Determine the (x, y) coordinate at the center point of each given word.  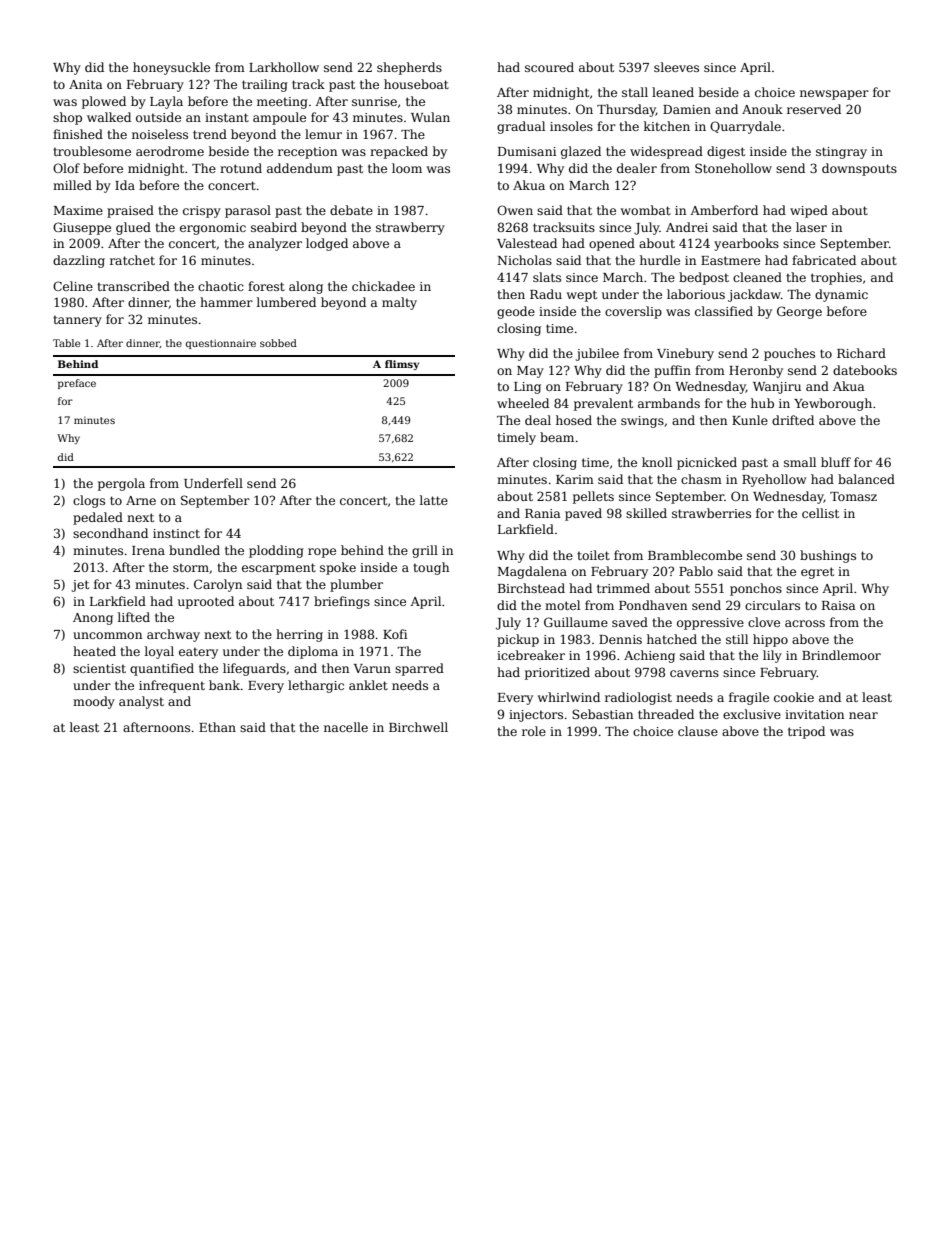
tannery (77, 321)
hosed (574, 420)
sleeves (676, 67)
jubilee (597, 354)
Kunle (750, 420)
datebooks (865, 370)
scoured (549, 67)
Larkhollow (284, 67)
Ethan (217, 727)
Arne (141, 500)
